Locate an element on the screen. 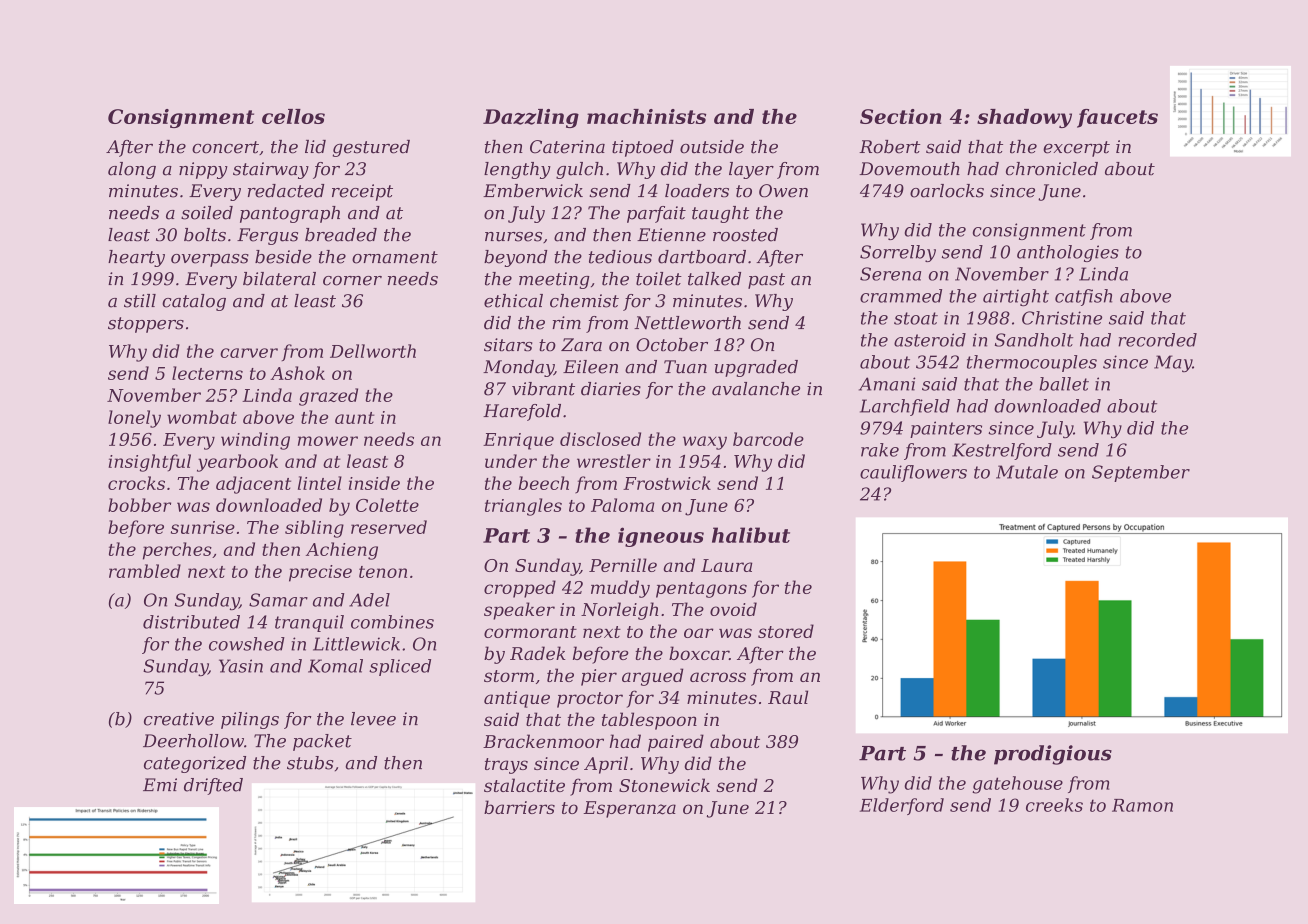  prodigious is located at coordinates (1053, 755).
